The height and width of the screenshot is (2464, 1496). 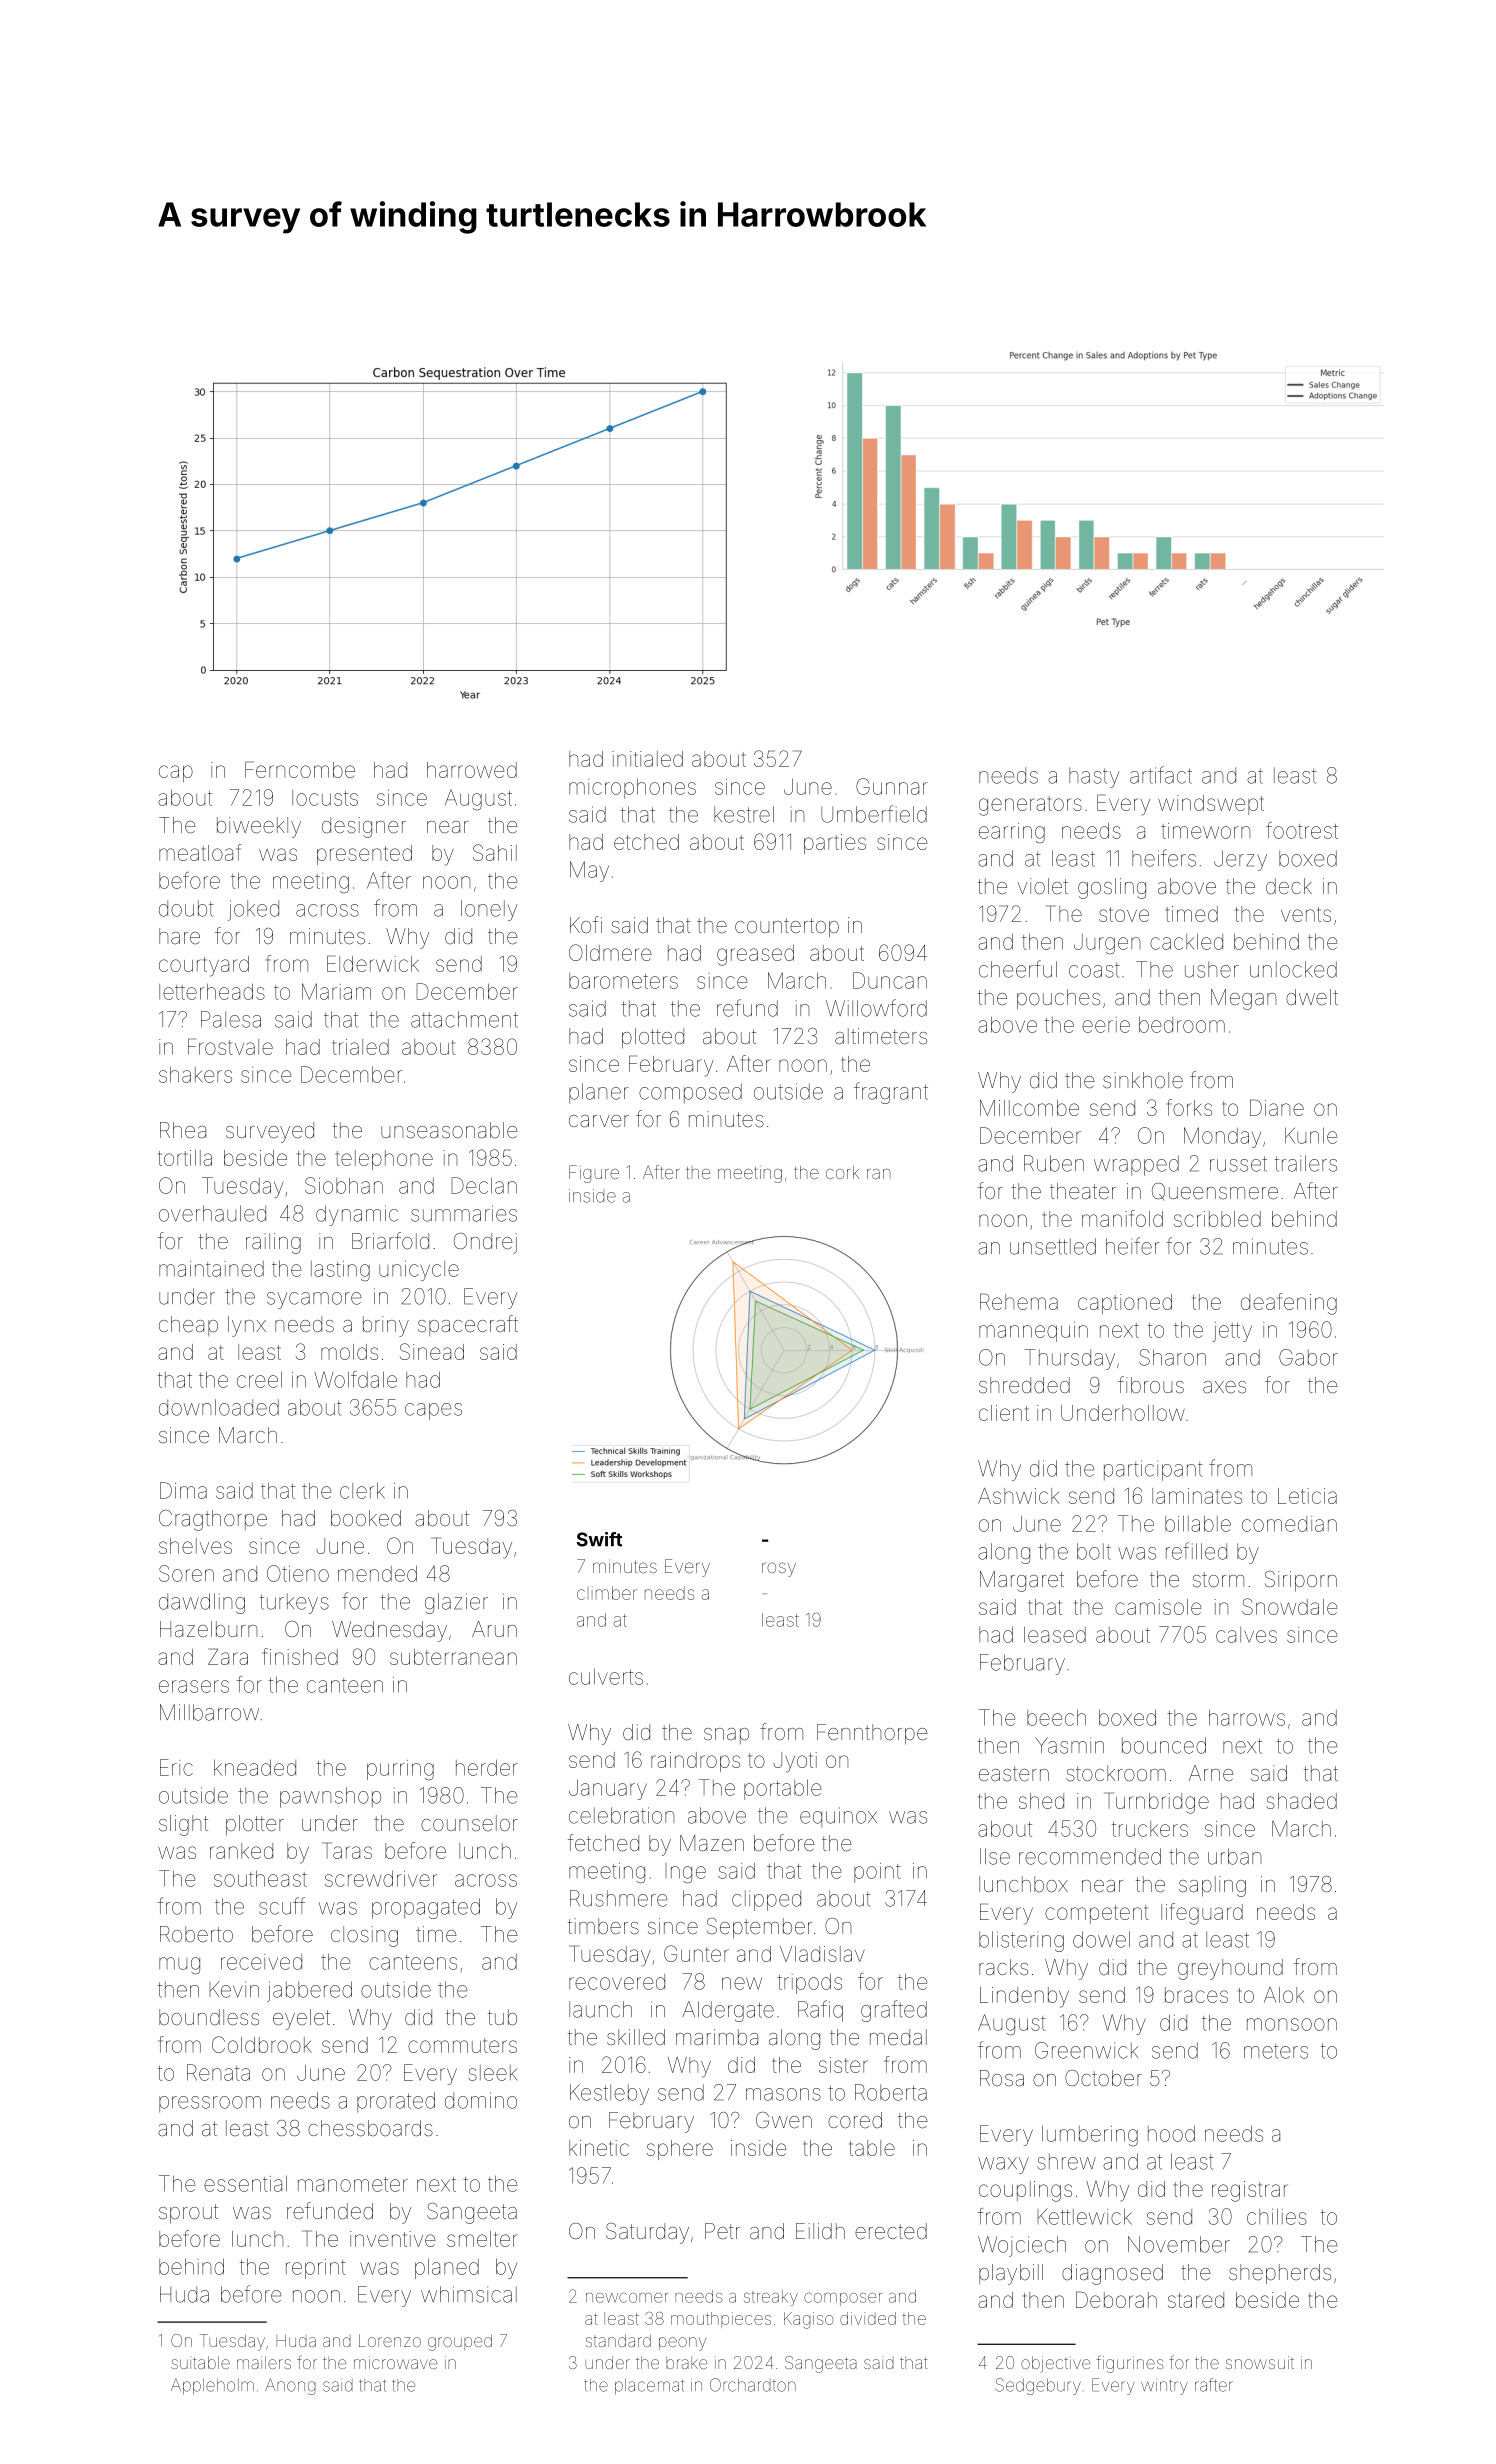 I want to click on slight, so click(x=183, y=1825).
